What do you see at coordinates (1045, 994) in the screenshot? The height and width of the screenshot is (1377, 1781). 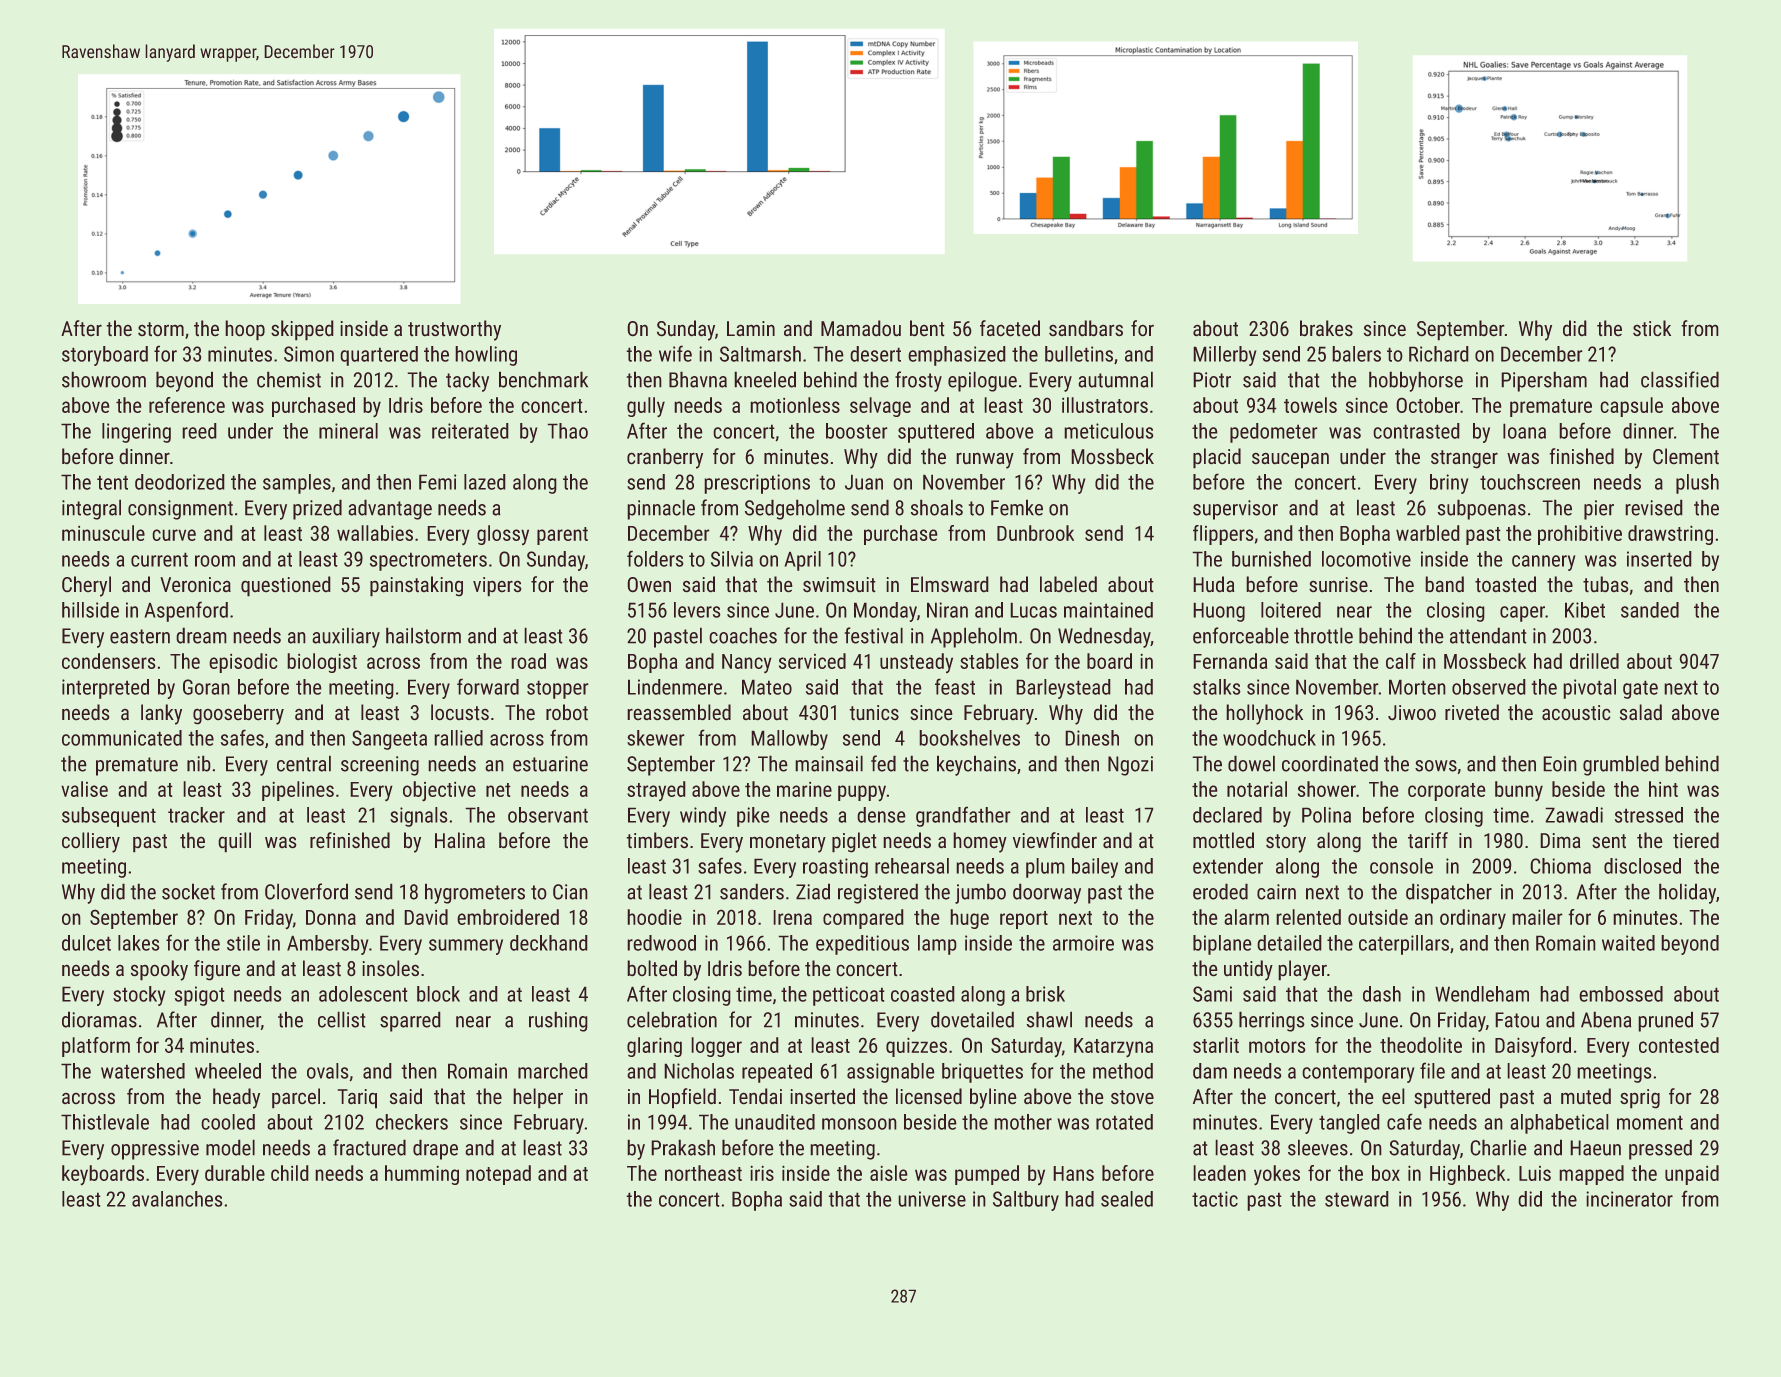 I see `brisk` at bounding box center [1045, 994].
